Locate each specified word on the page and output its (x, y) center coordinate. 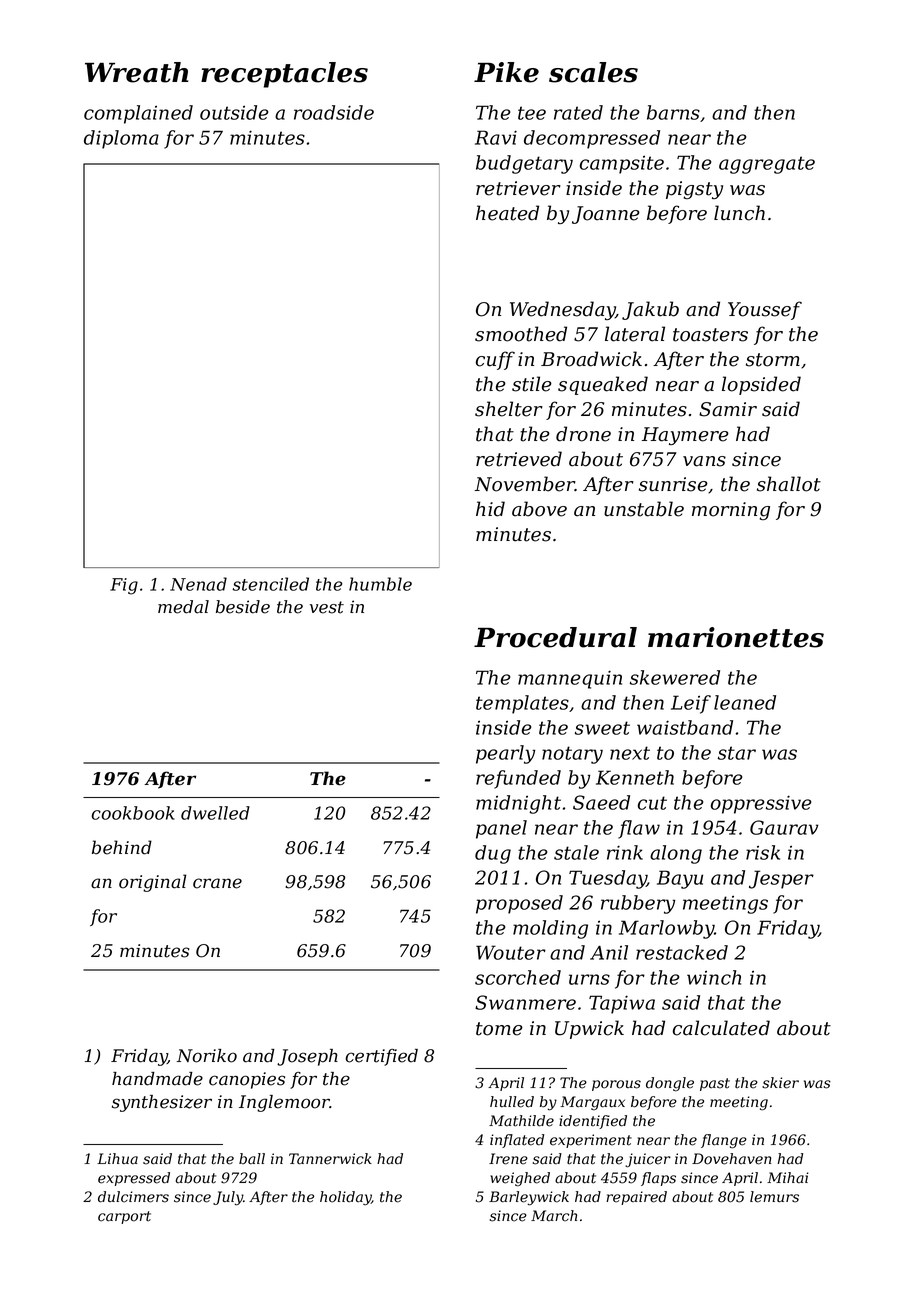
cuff (495, 360)
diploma (121, 139)
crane (217, 883)
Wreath (136, 72)
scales (593, 72)
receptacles (284, 75)
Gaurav (784, 827)
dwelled (215, 813)
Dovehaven (731, 1159)
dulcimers (133, 1197)
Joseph (307, 1057)
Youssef (765, 310)
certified (381, 1057)
